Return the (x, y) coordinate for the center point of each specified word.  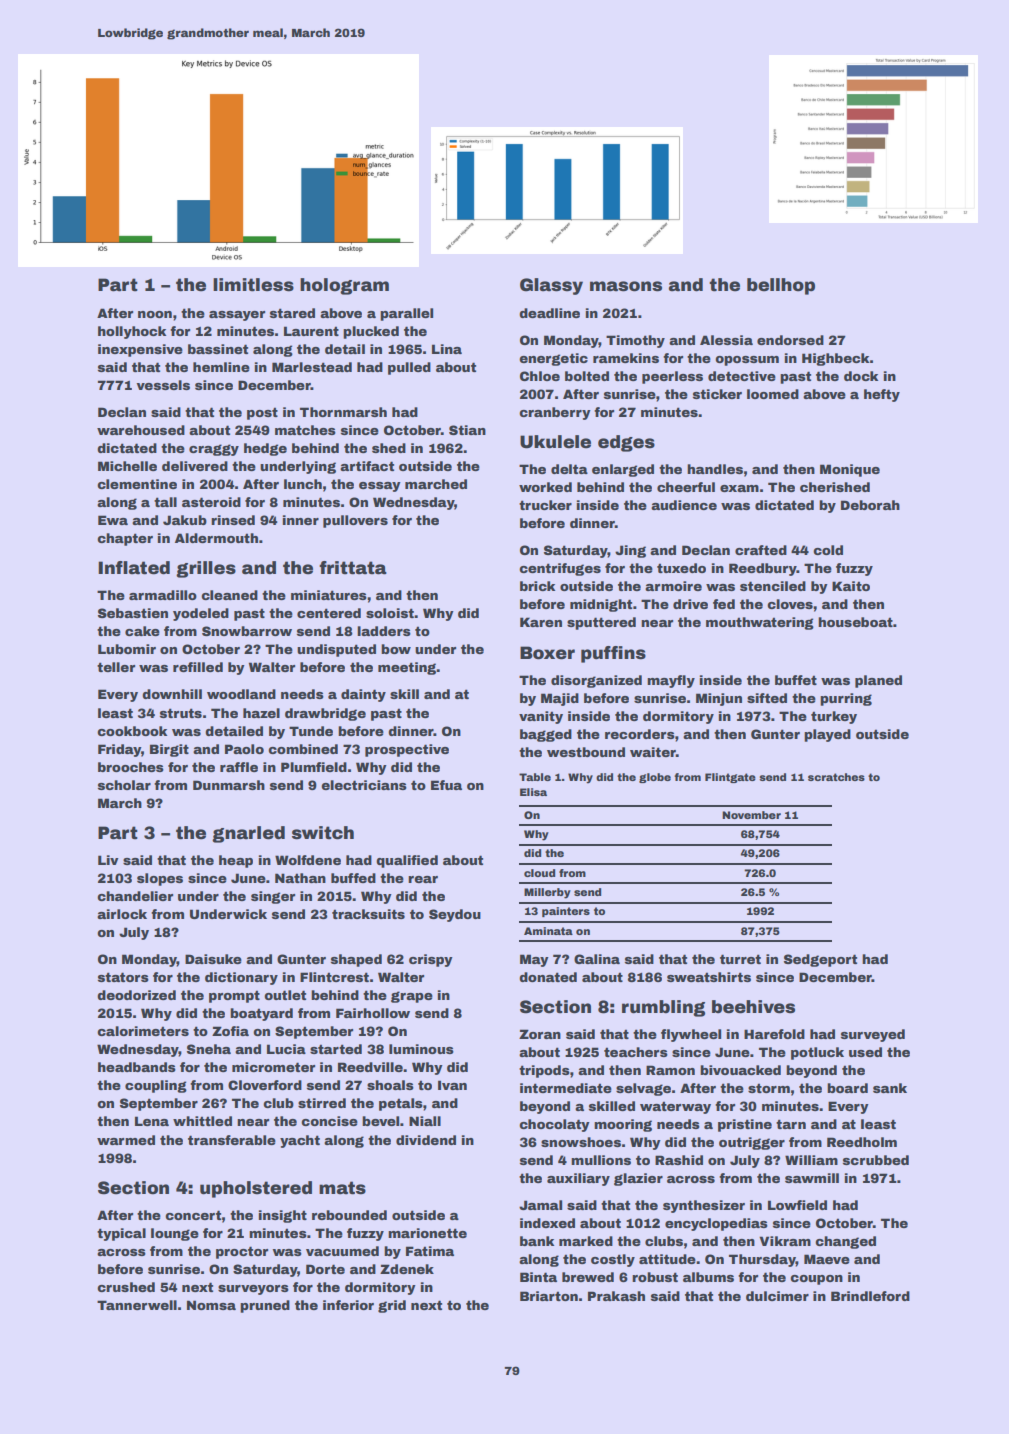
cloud (539, 873)
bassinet (218, 349)
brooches (131, 767)
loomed (773, 394)
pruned (265, 1306)
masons (626, 286)
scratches (836, 777)
